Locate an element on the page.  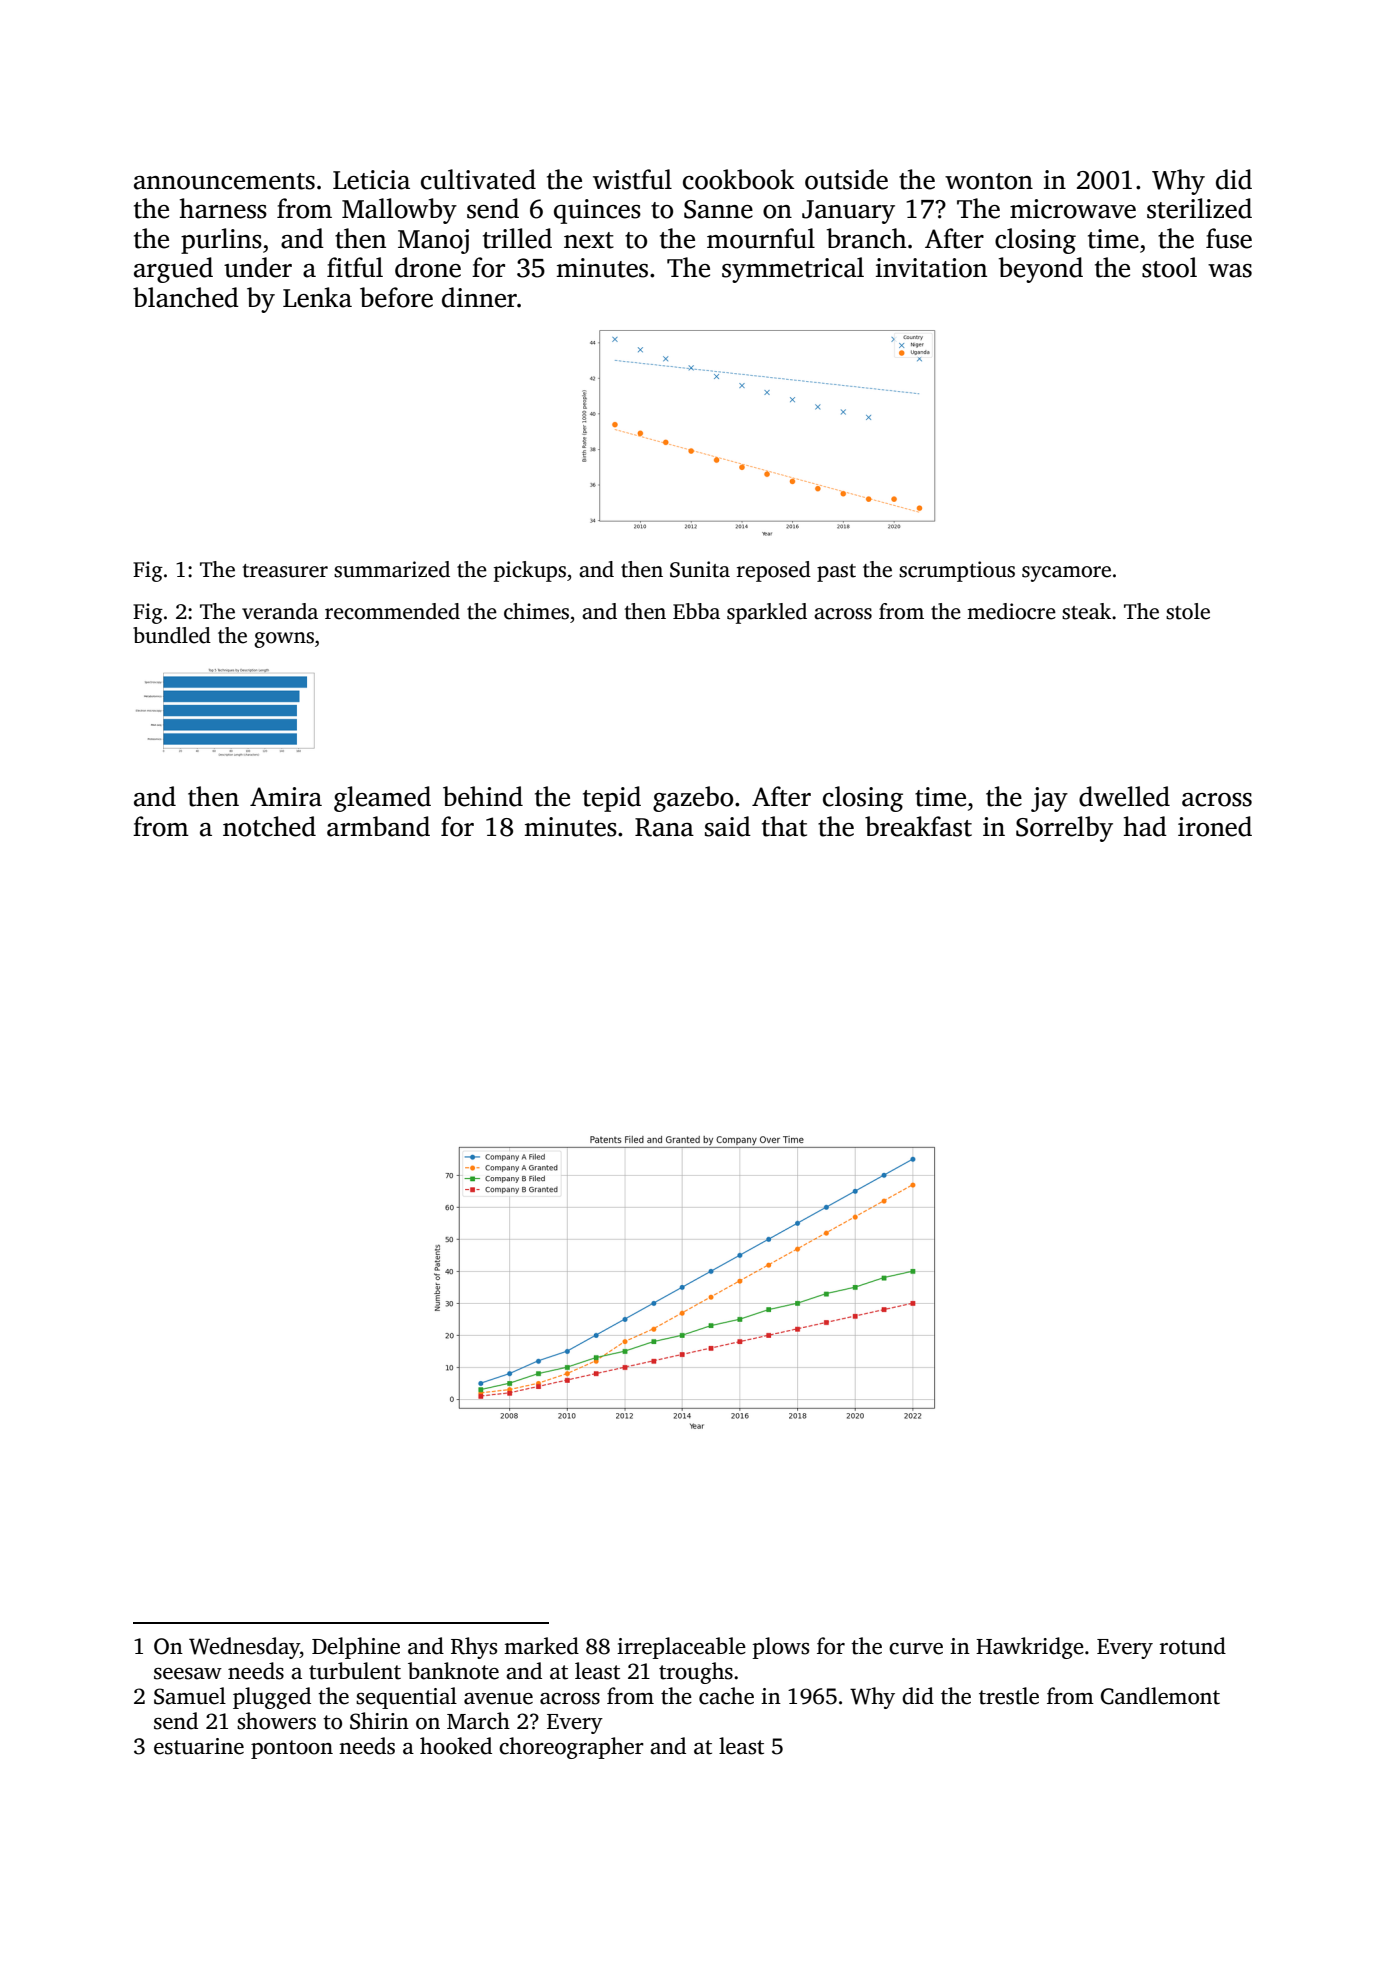
seesaw is located at coordinates (188, 1674).
